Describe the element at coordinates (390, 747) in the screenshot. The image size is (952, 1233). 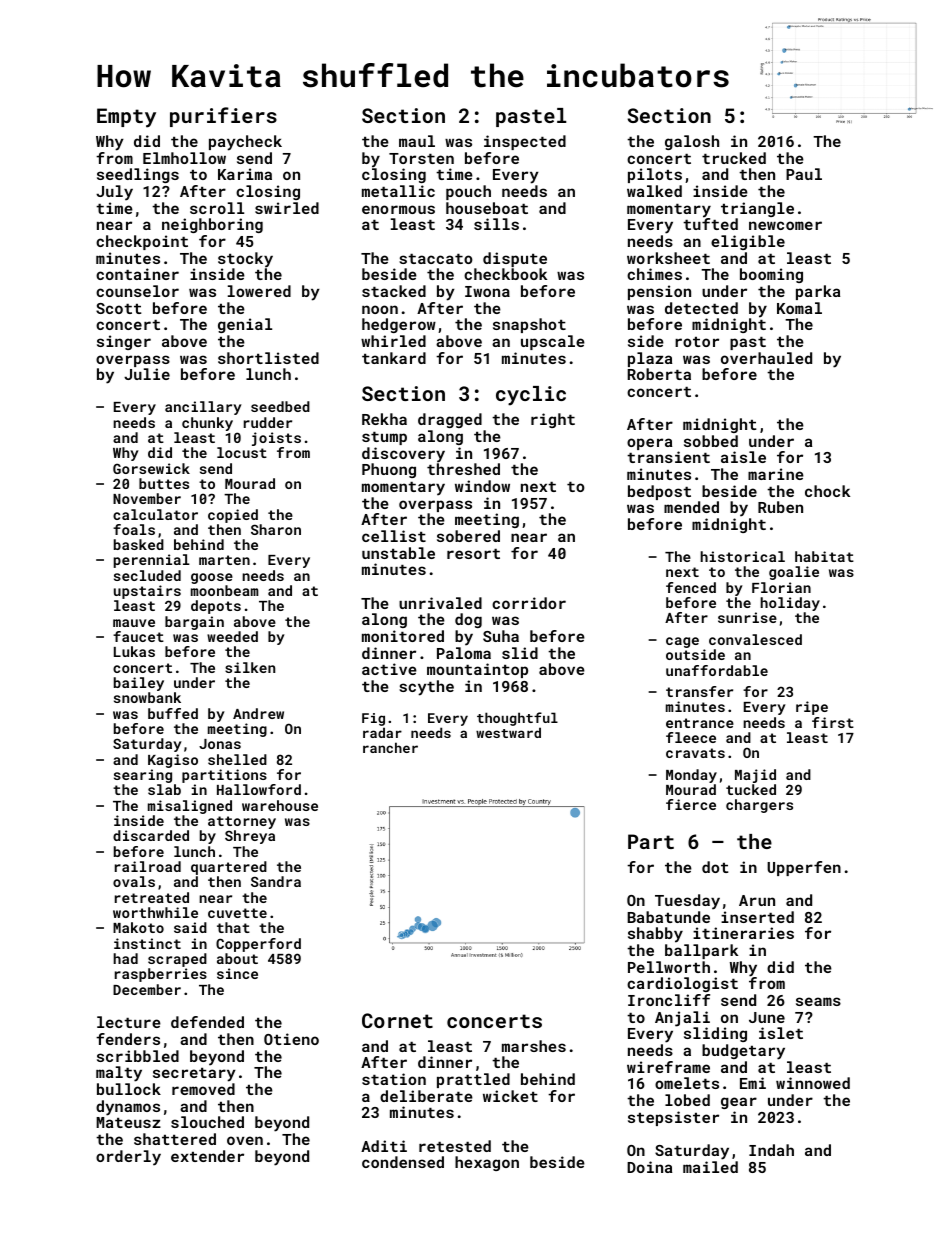
I see `rancher` at that location.
